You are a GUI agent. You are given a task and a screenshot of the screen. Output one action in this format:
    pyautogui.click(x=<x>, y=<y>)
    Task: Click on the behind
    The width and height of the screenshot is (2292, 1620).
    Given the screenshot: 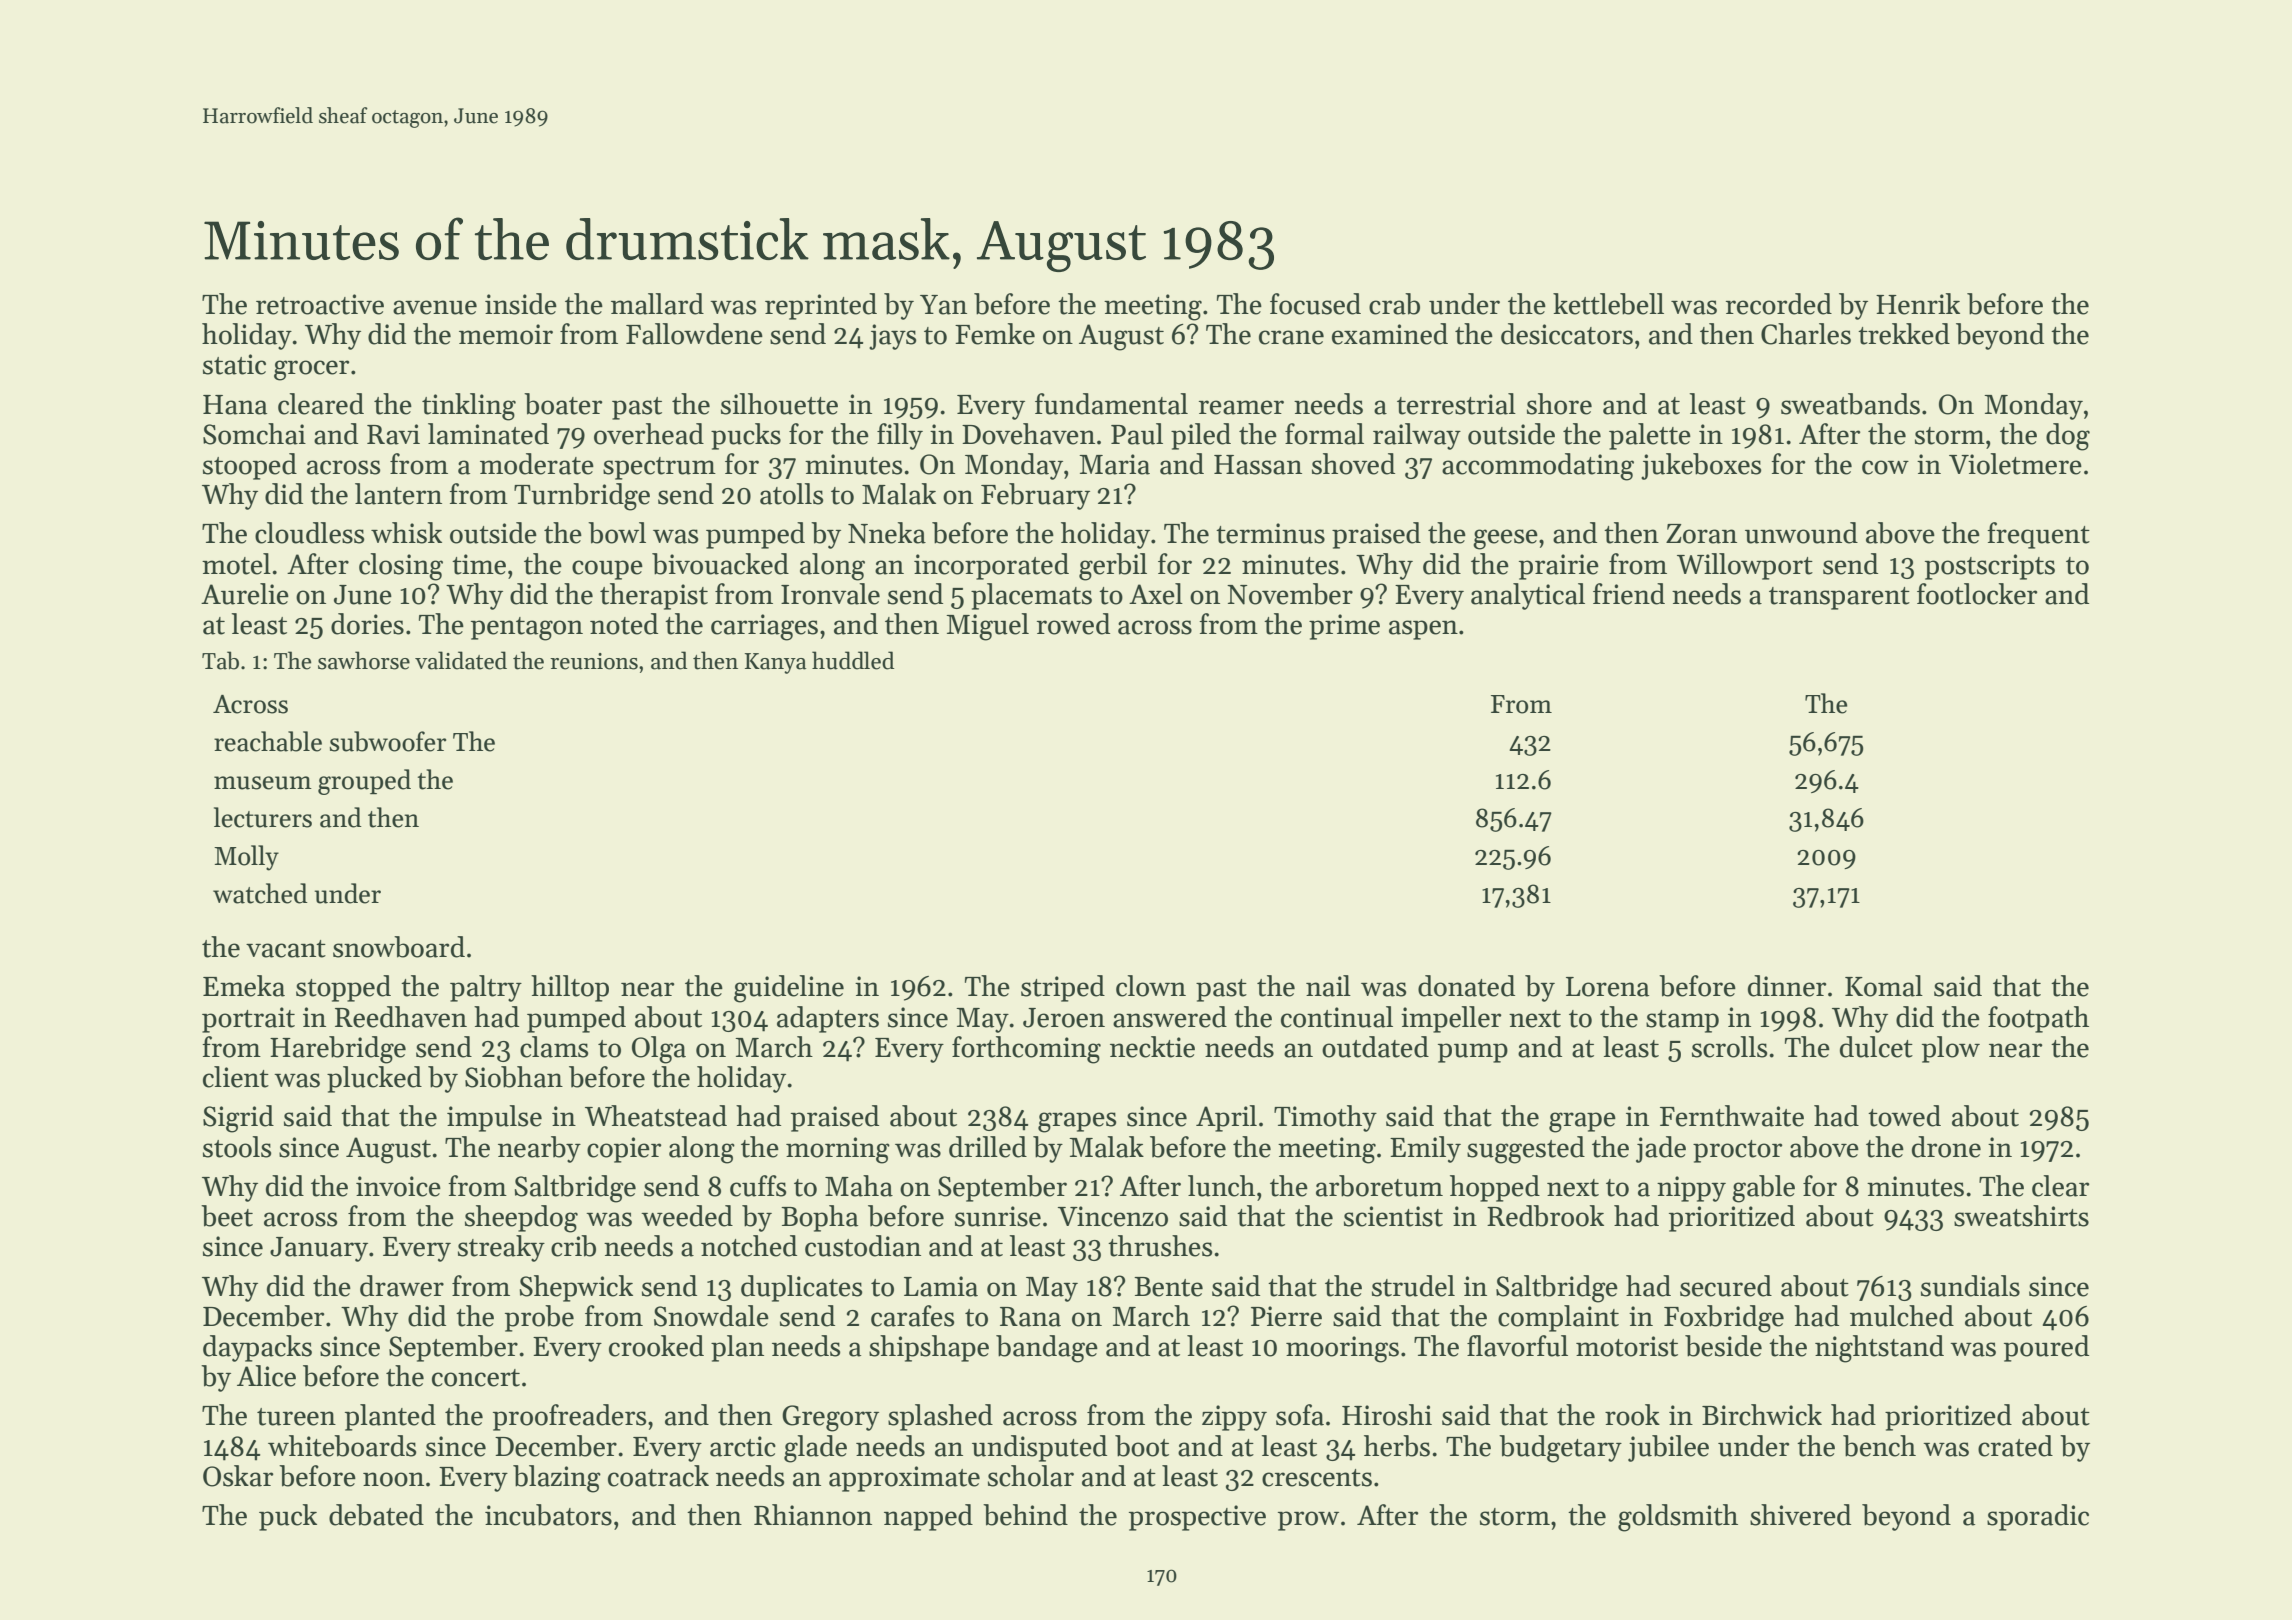 What is the action you would take?
    pyautogui.click(x=1025, y=1515)
